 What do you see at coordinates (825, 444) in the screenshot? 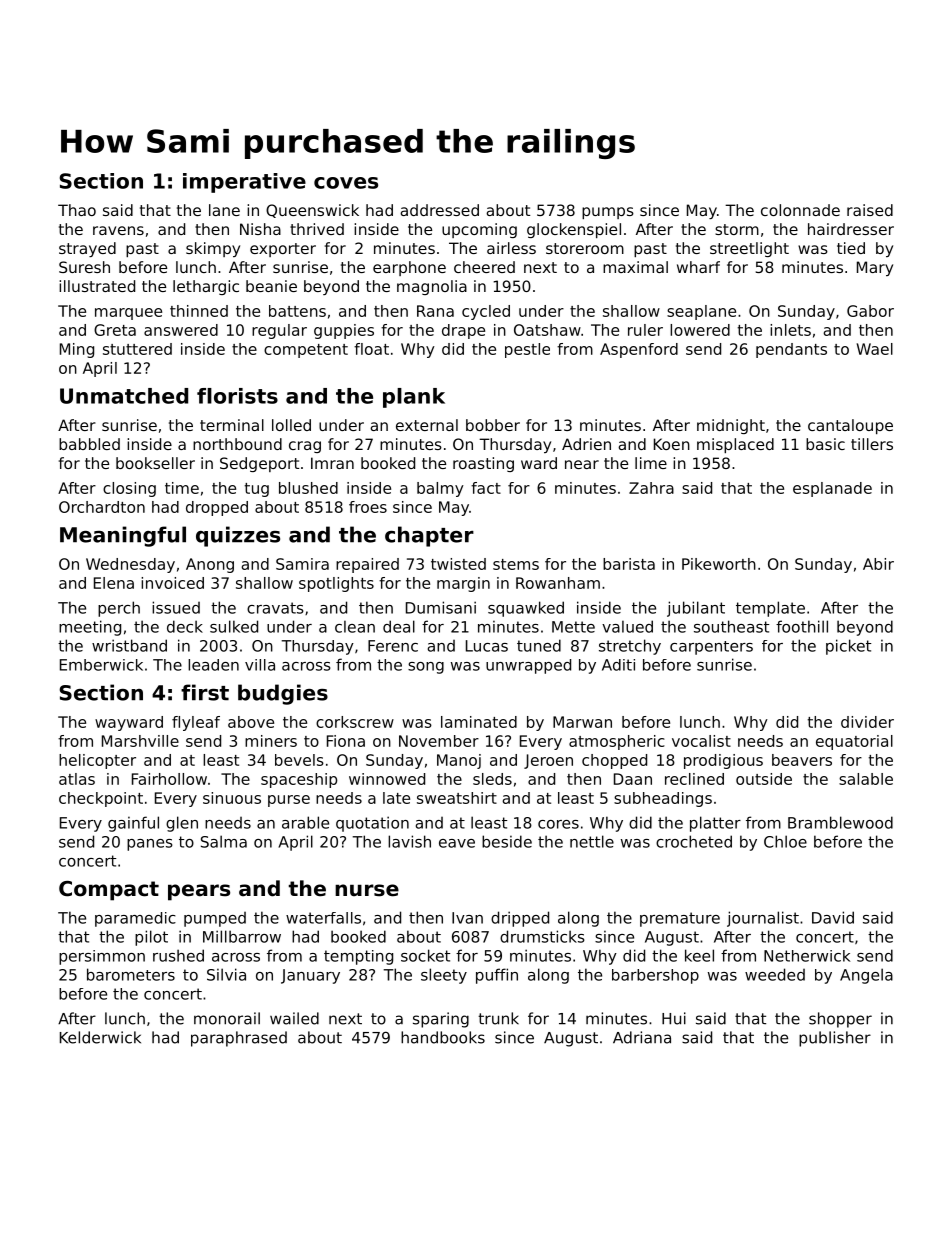
I see `basic` at bounding box center [825, 444].
